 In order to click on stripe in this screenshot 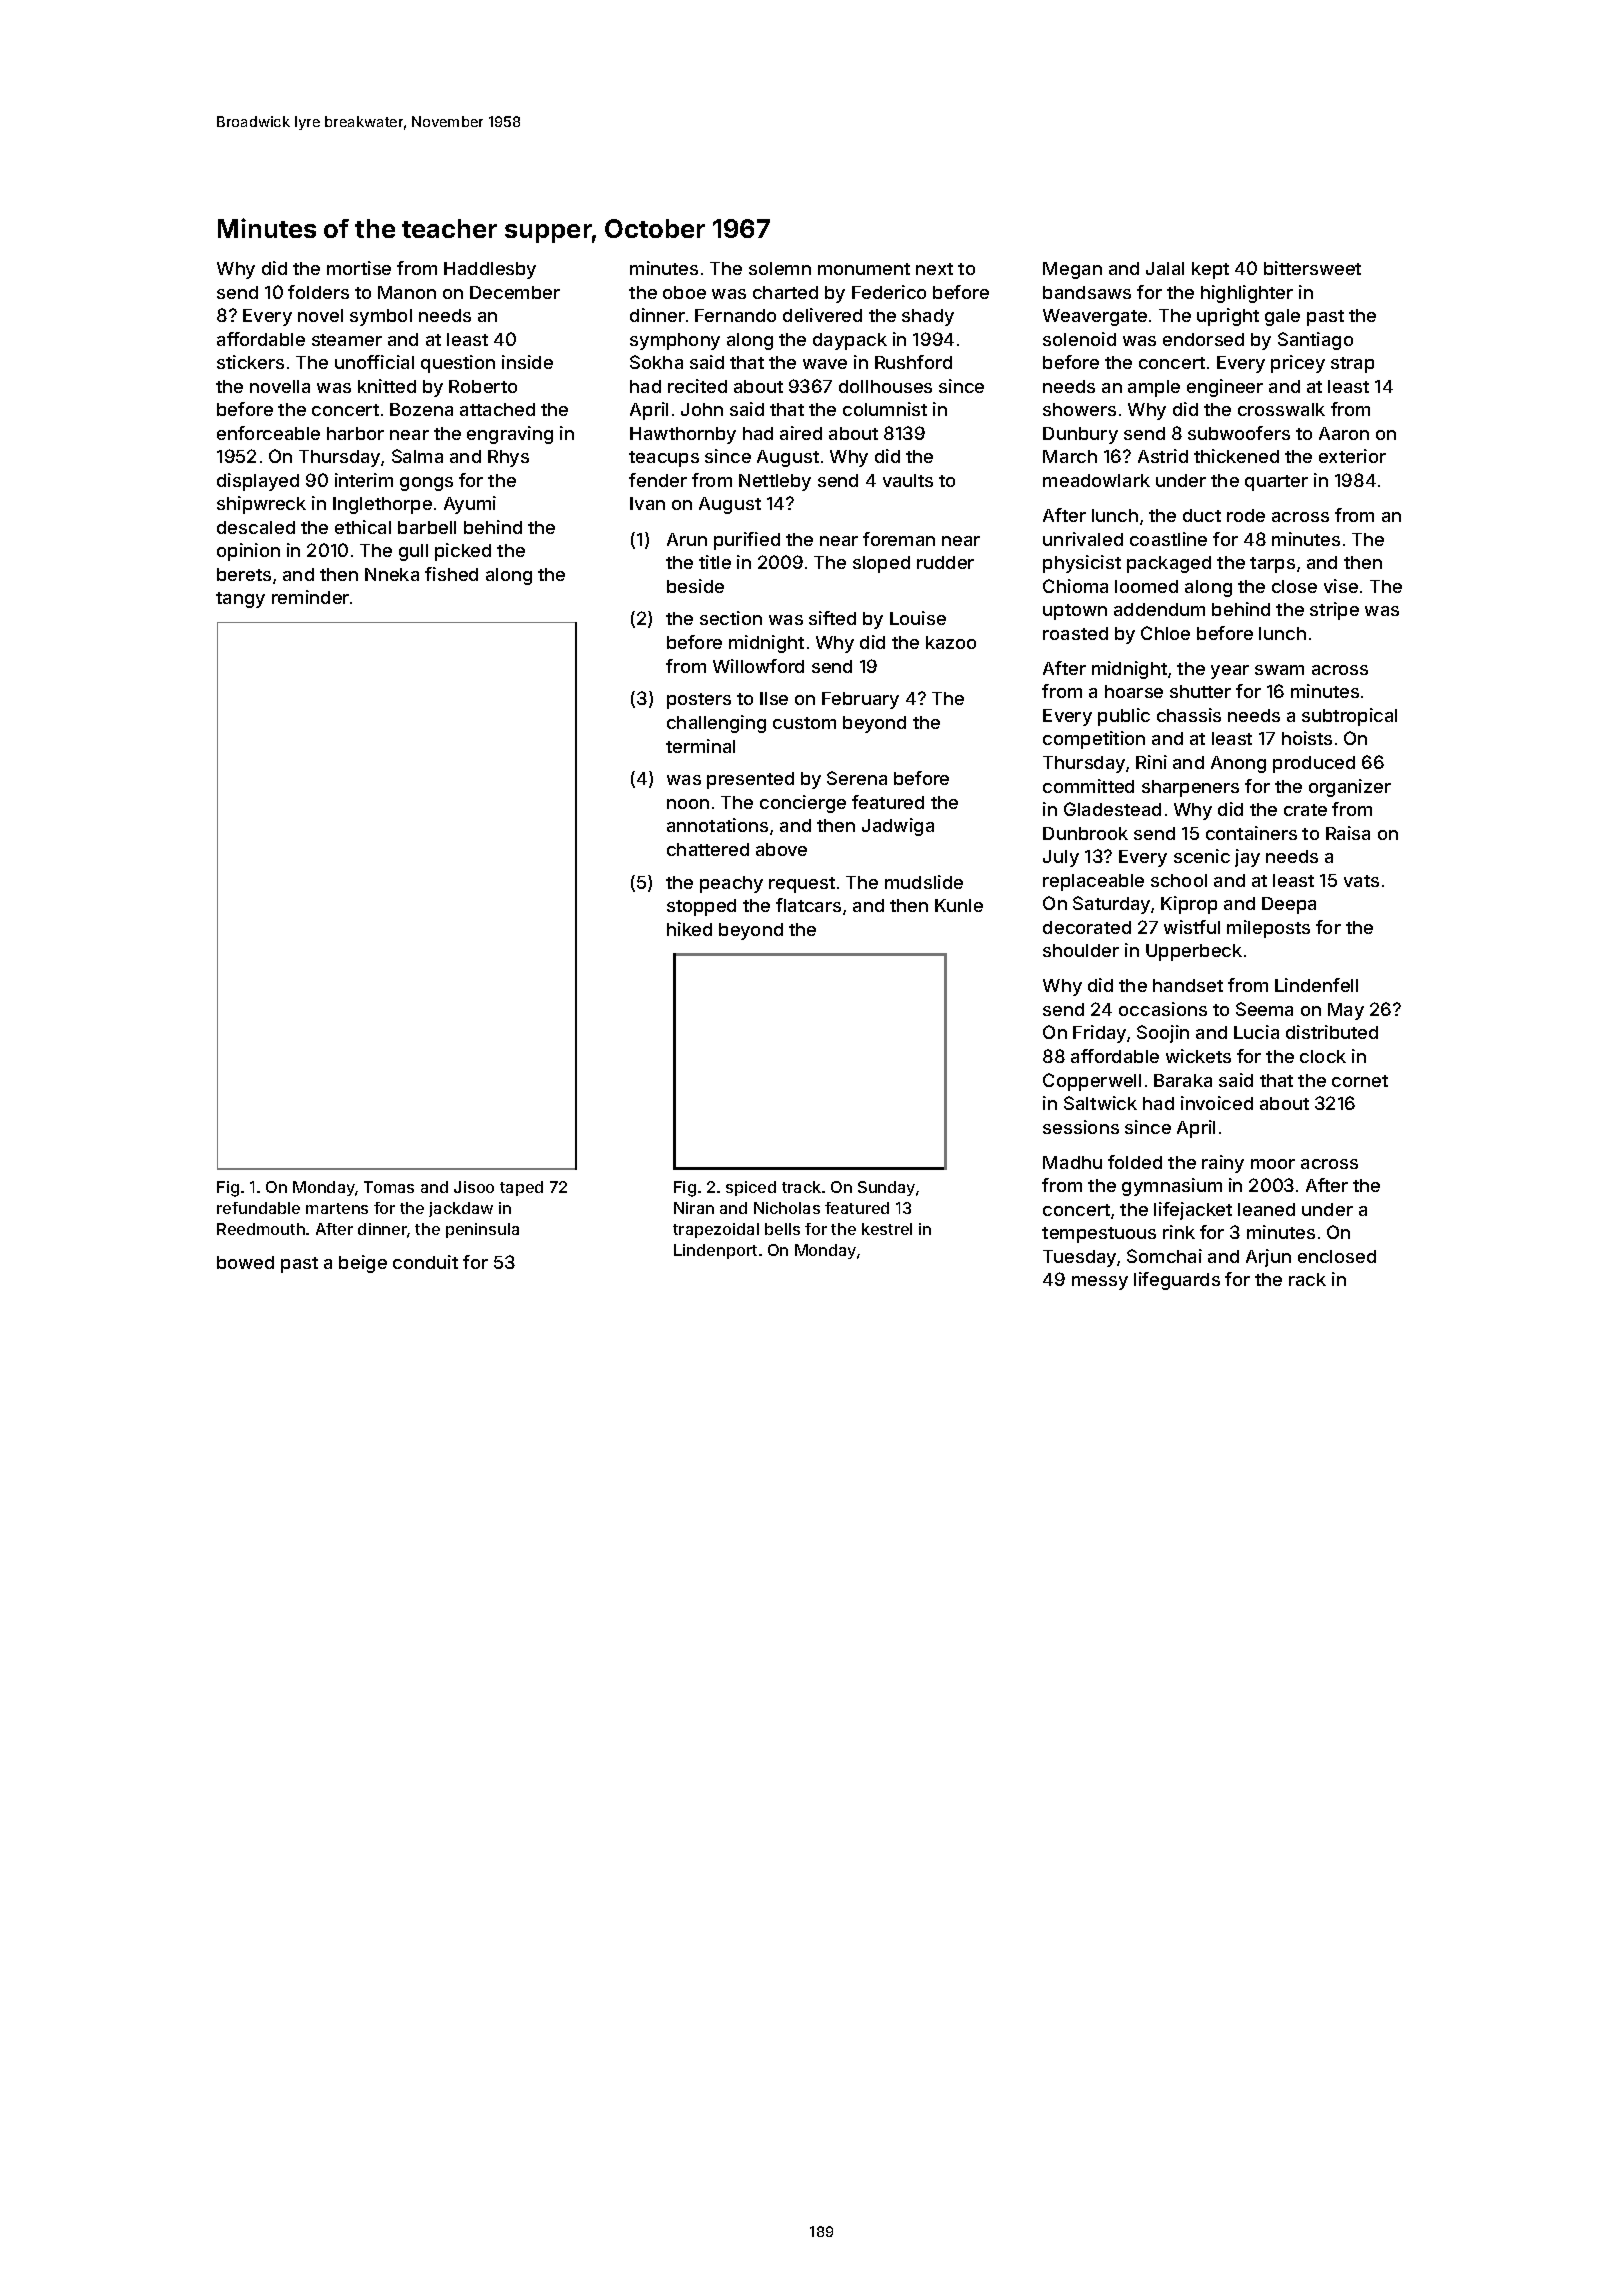, I will do `click(1334, 611)`.
